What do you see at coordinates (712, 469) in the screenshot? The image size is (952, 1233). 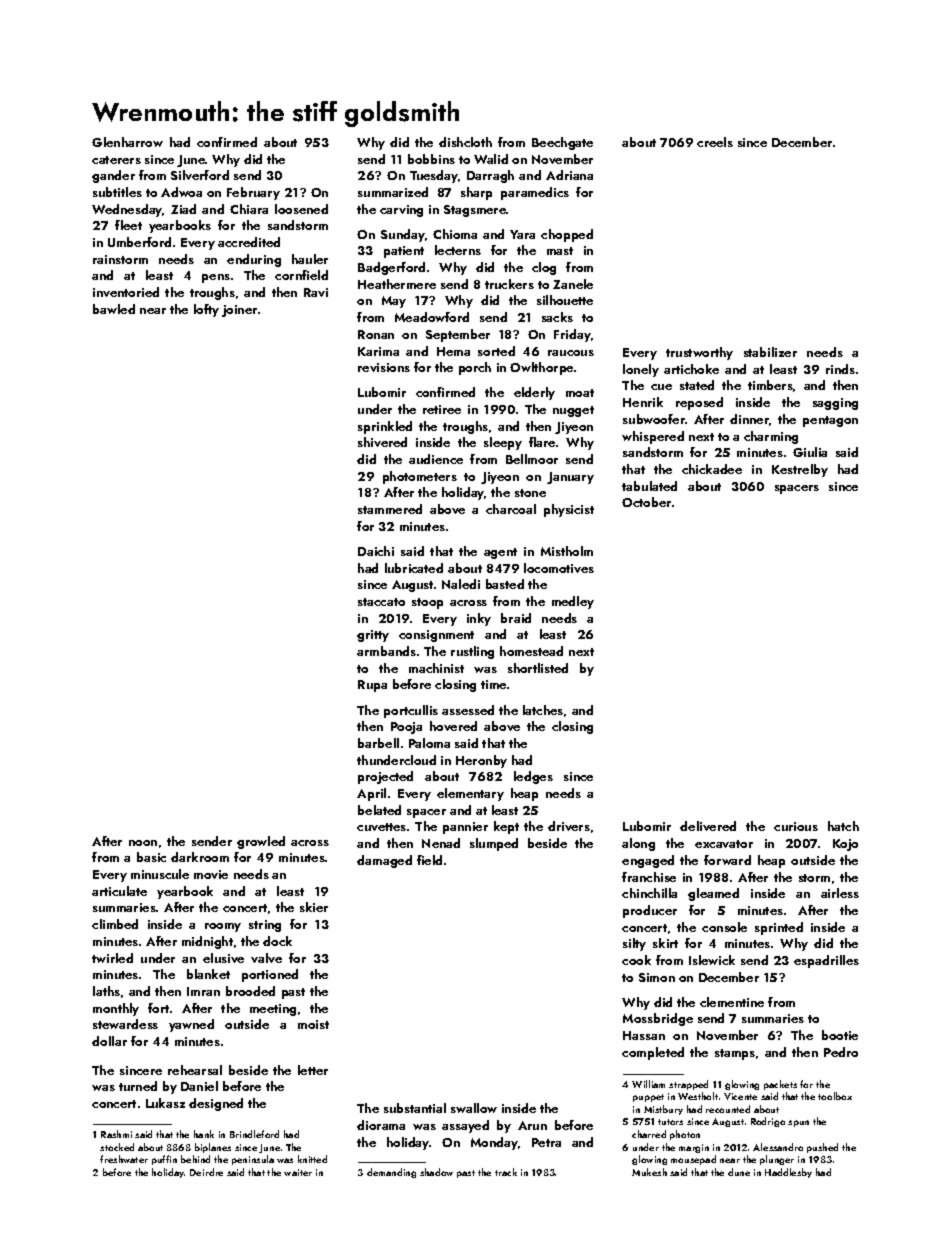 I see `chickadee` at bounding box center [712, 469].
